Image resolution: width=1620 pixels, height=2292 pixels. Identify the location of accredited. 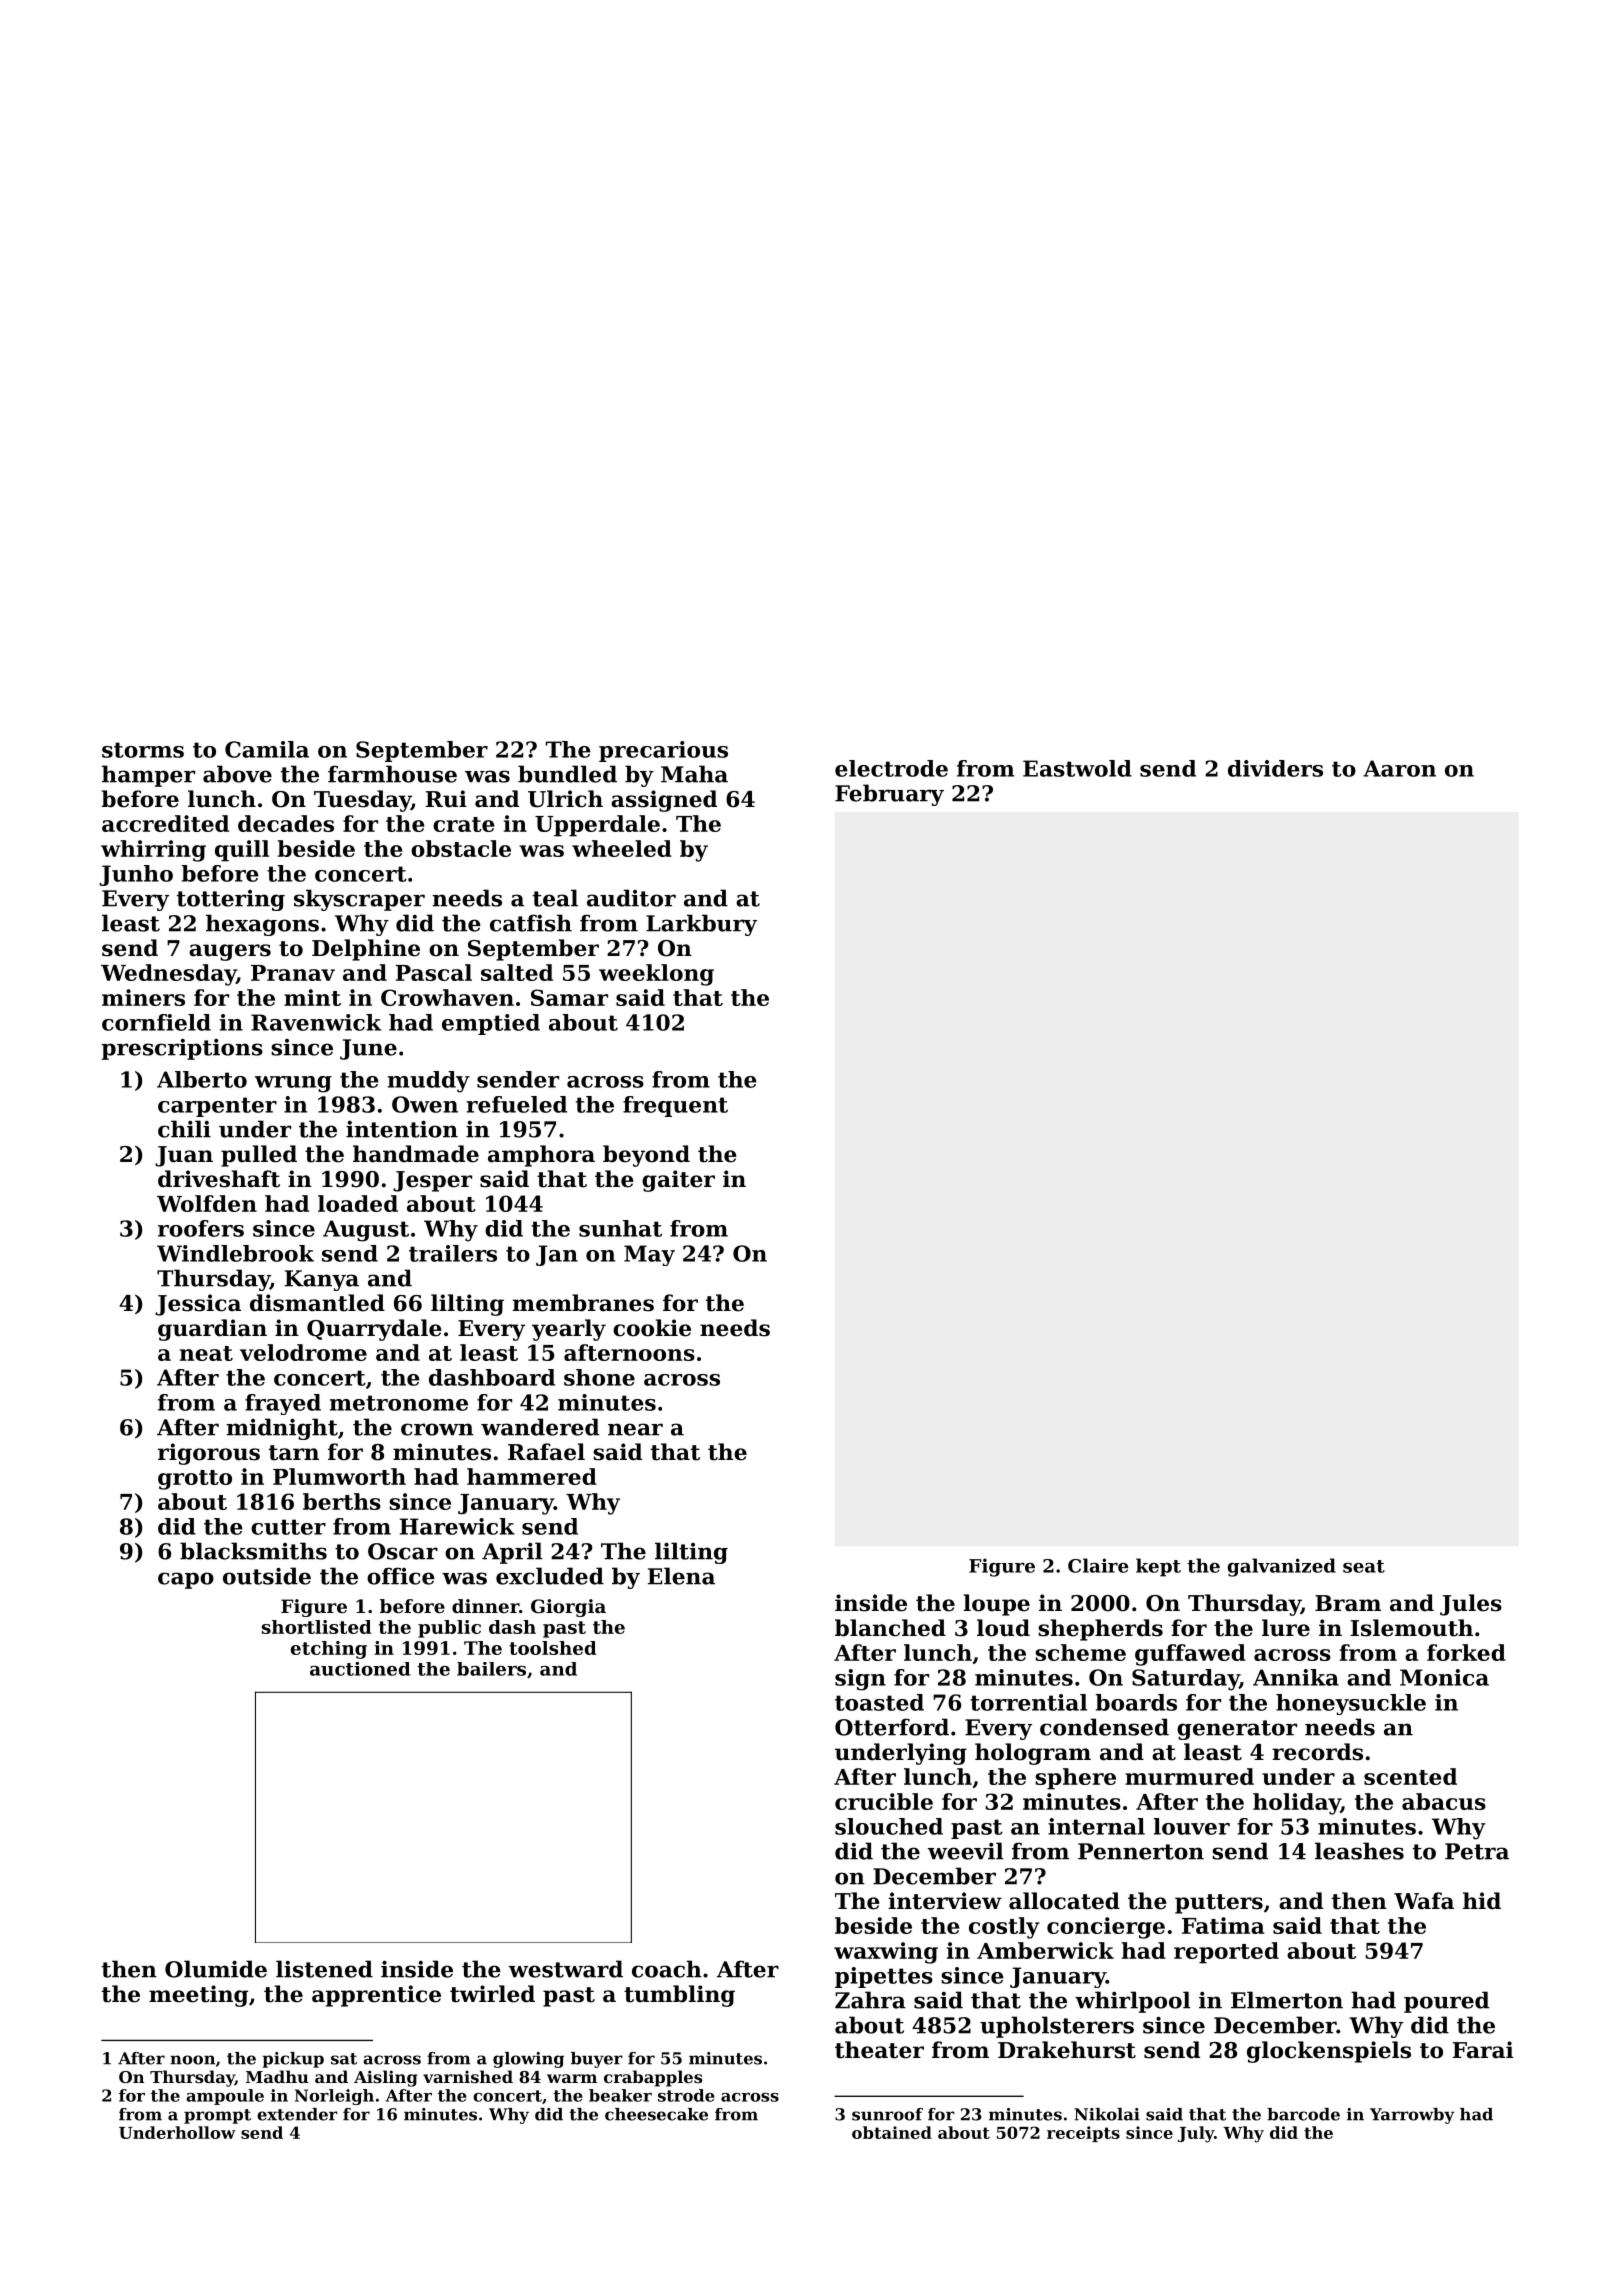
(165, 823).
